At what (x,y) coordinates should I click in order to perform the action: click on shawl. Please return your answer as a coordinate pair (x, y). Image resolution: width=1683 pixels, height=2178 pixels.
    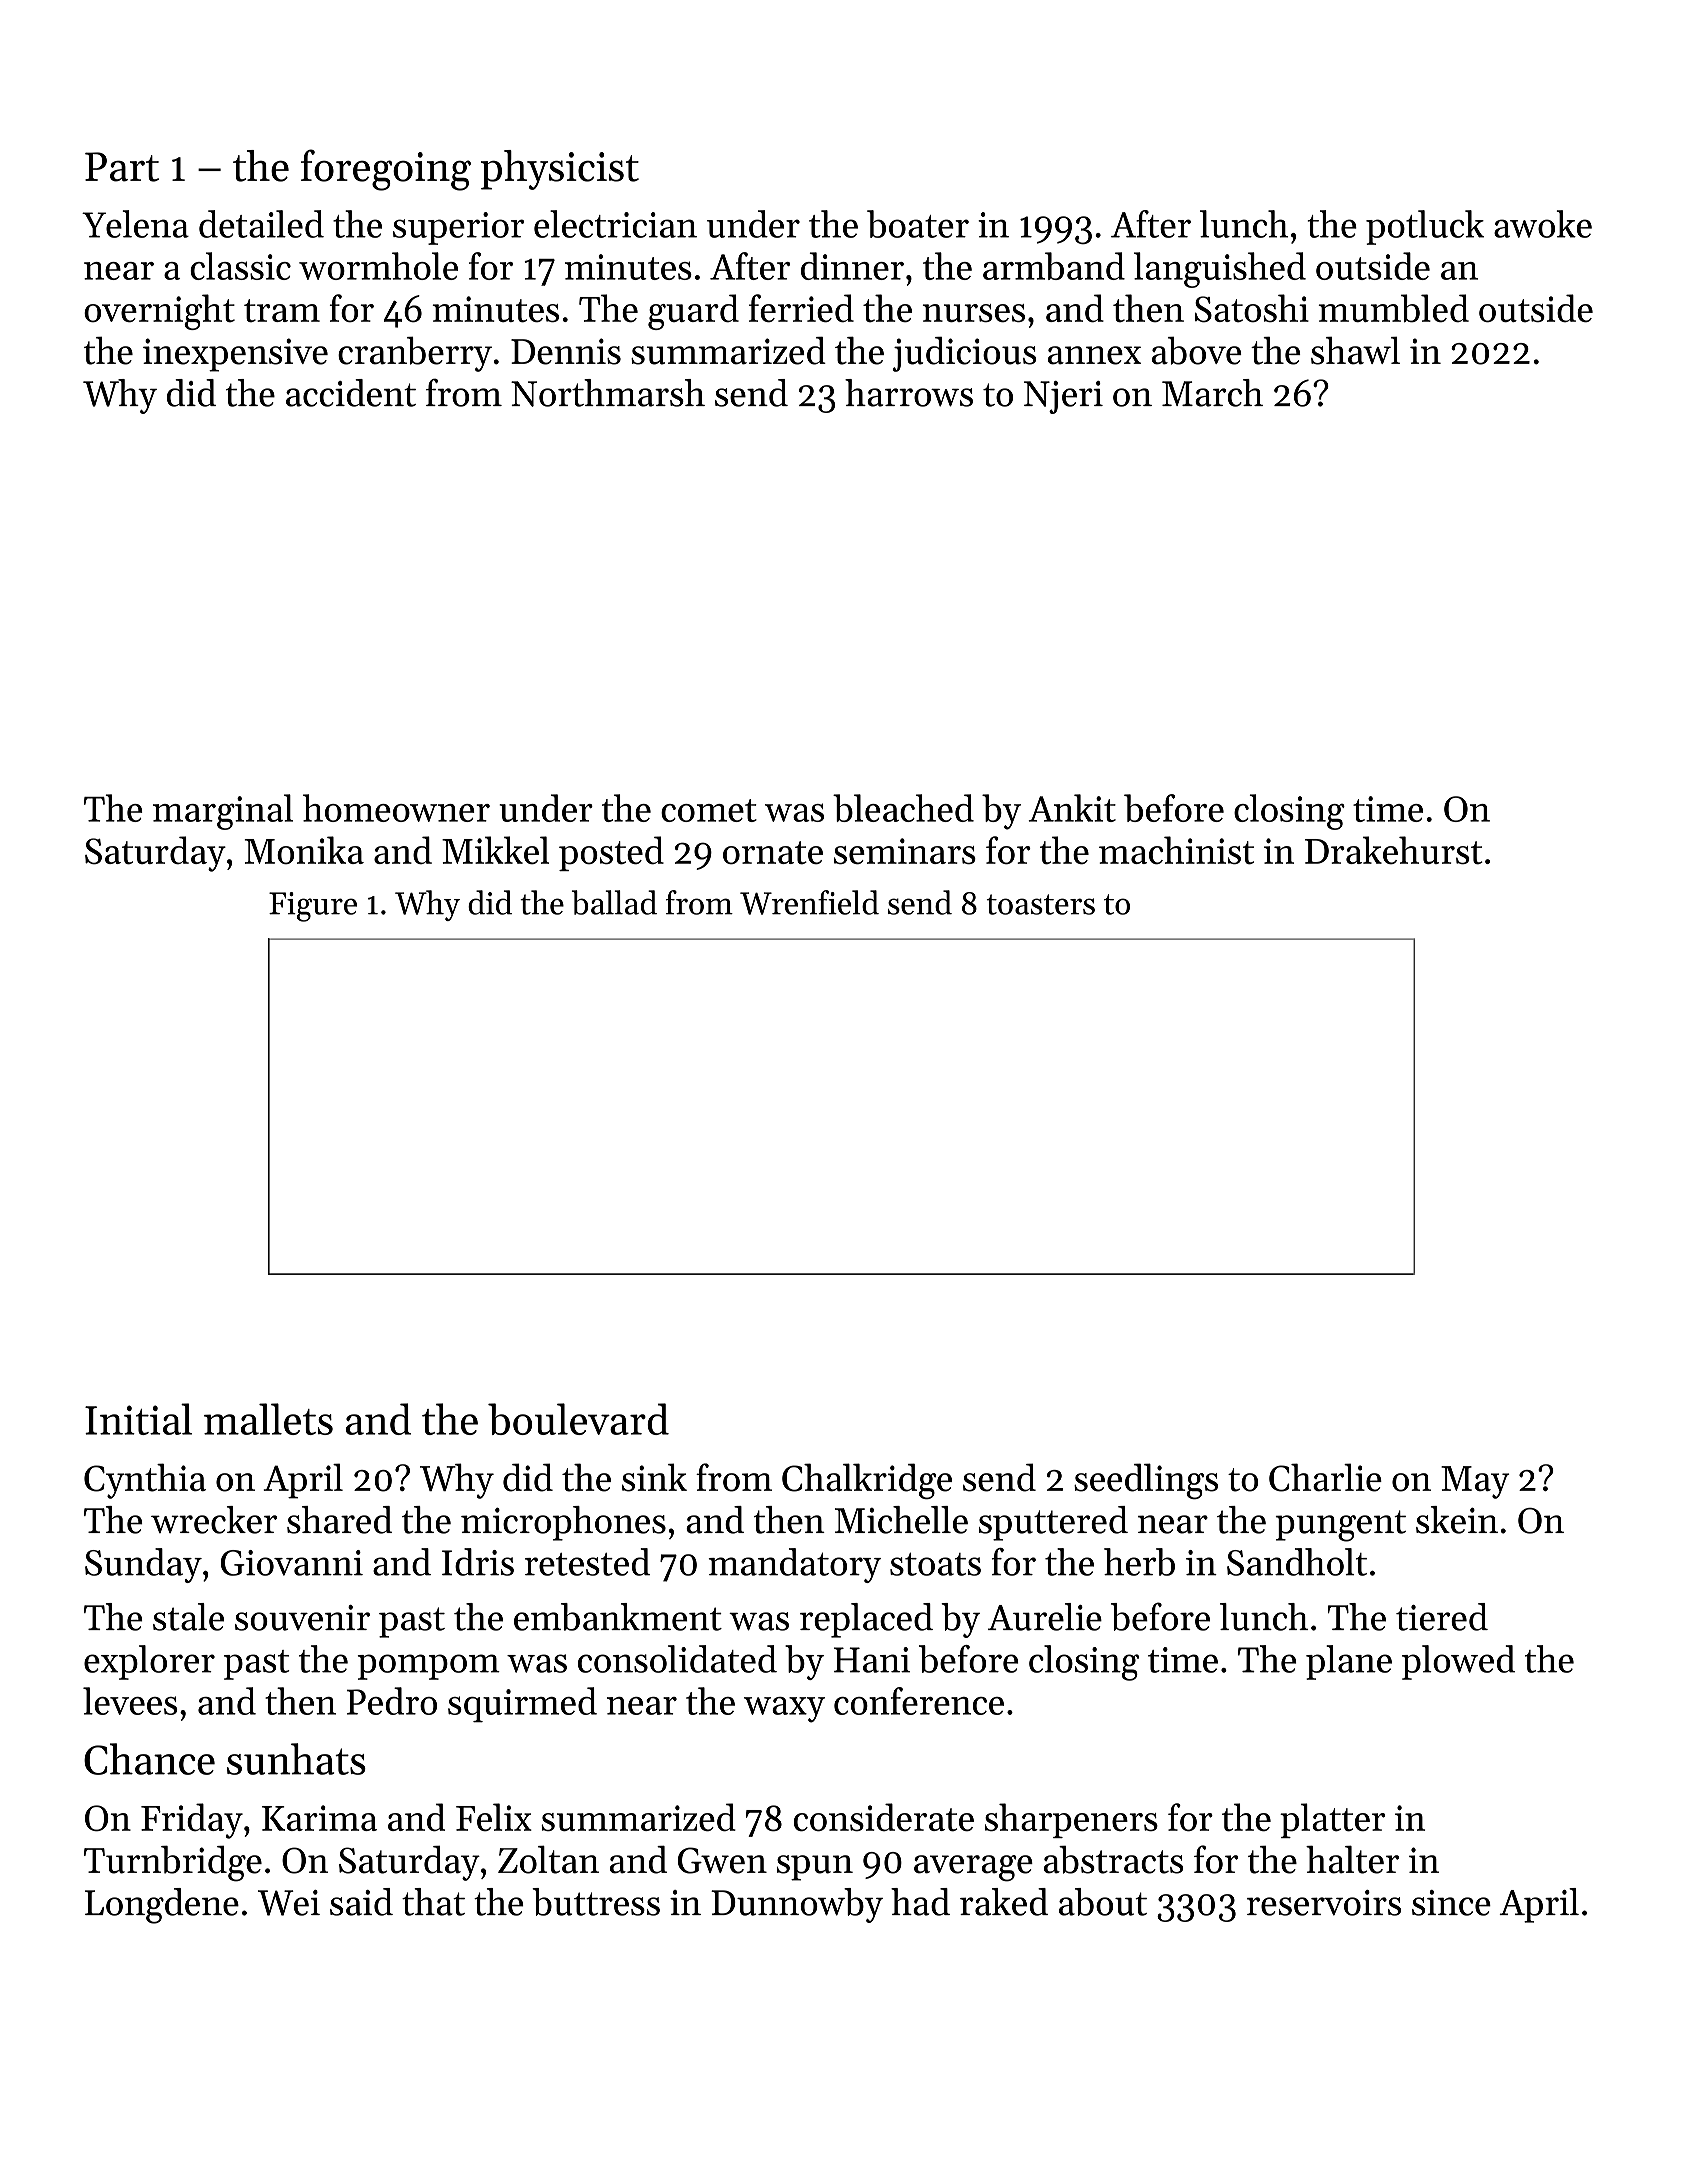
    Looking at the image, I should click on (1355, 351).
